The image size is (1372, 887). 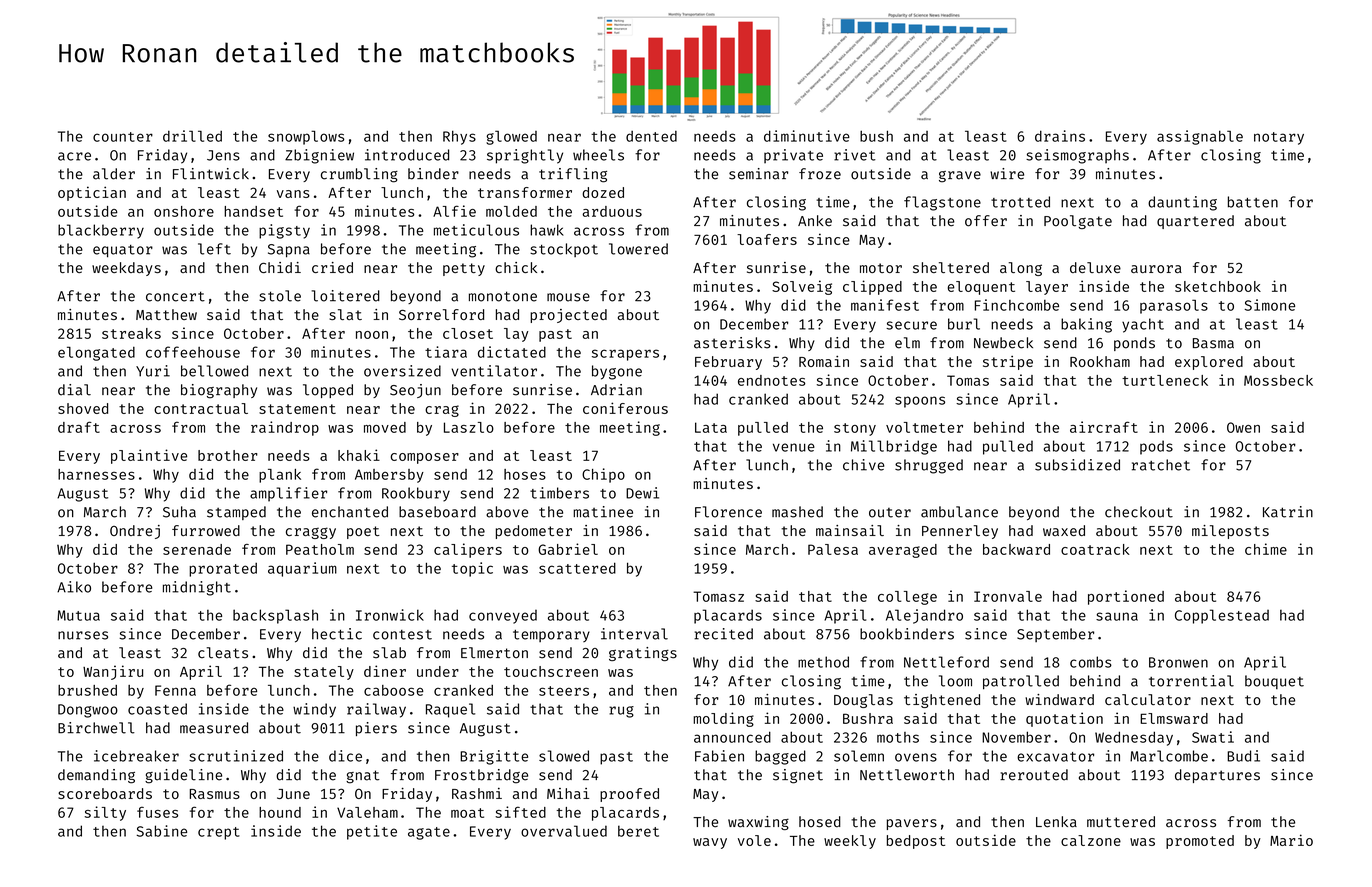 What do you see at coordinates (881, 268) in the image?
I see `motor` at bounding box center [881, 268].
